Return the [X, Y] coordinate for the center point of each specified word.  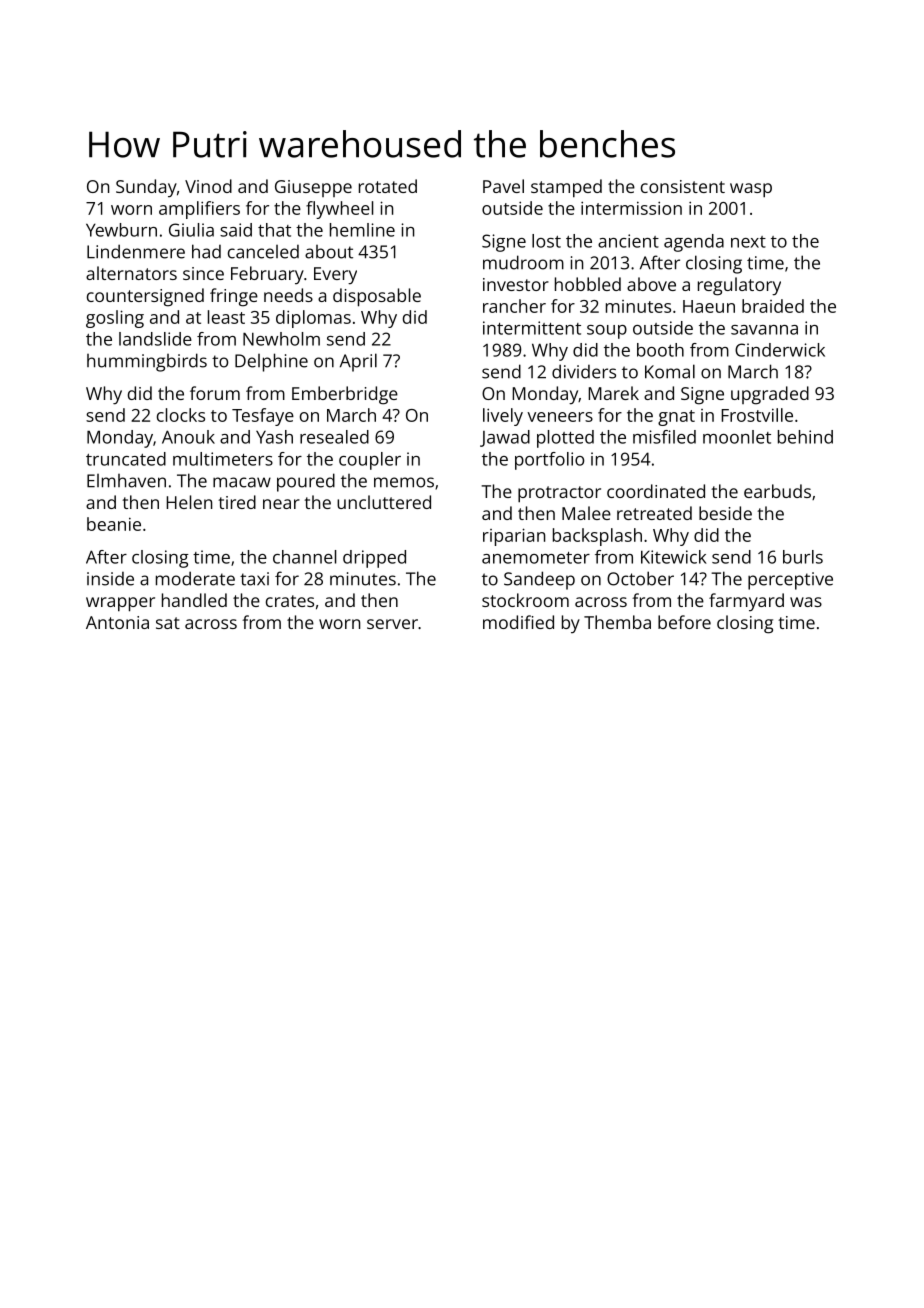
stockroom [525, 600]
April [358, 362]
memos [404, 482]
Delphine [271, 362]
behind [805, 437]
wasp [751, 190]
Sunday [146, 188]
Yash [274, 437]
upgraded [770, 395]
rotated [388, 186]
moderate [195, 578]
